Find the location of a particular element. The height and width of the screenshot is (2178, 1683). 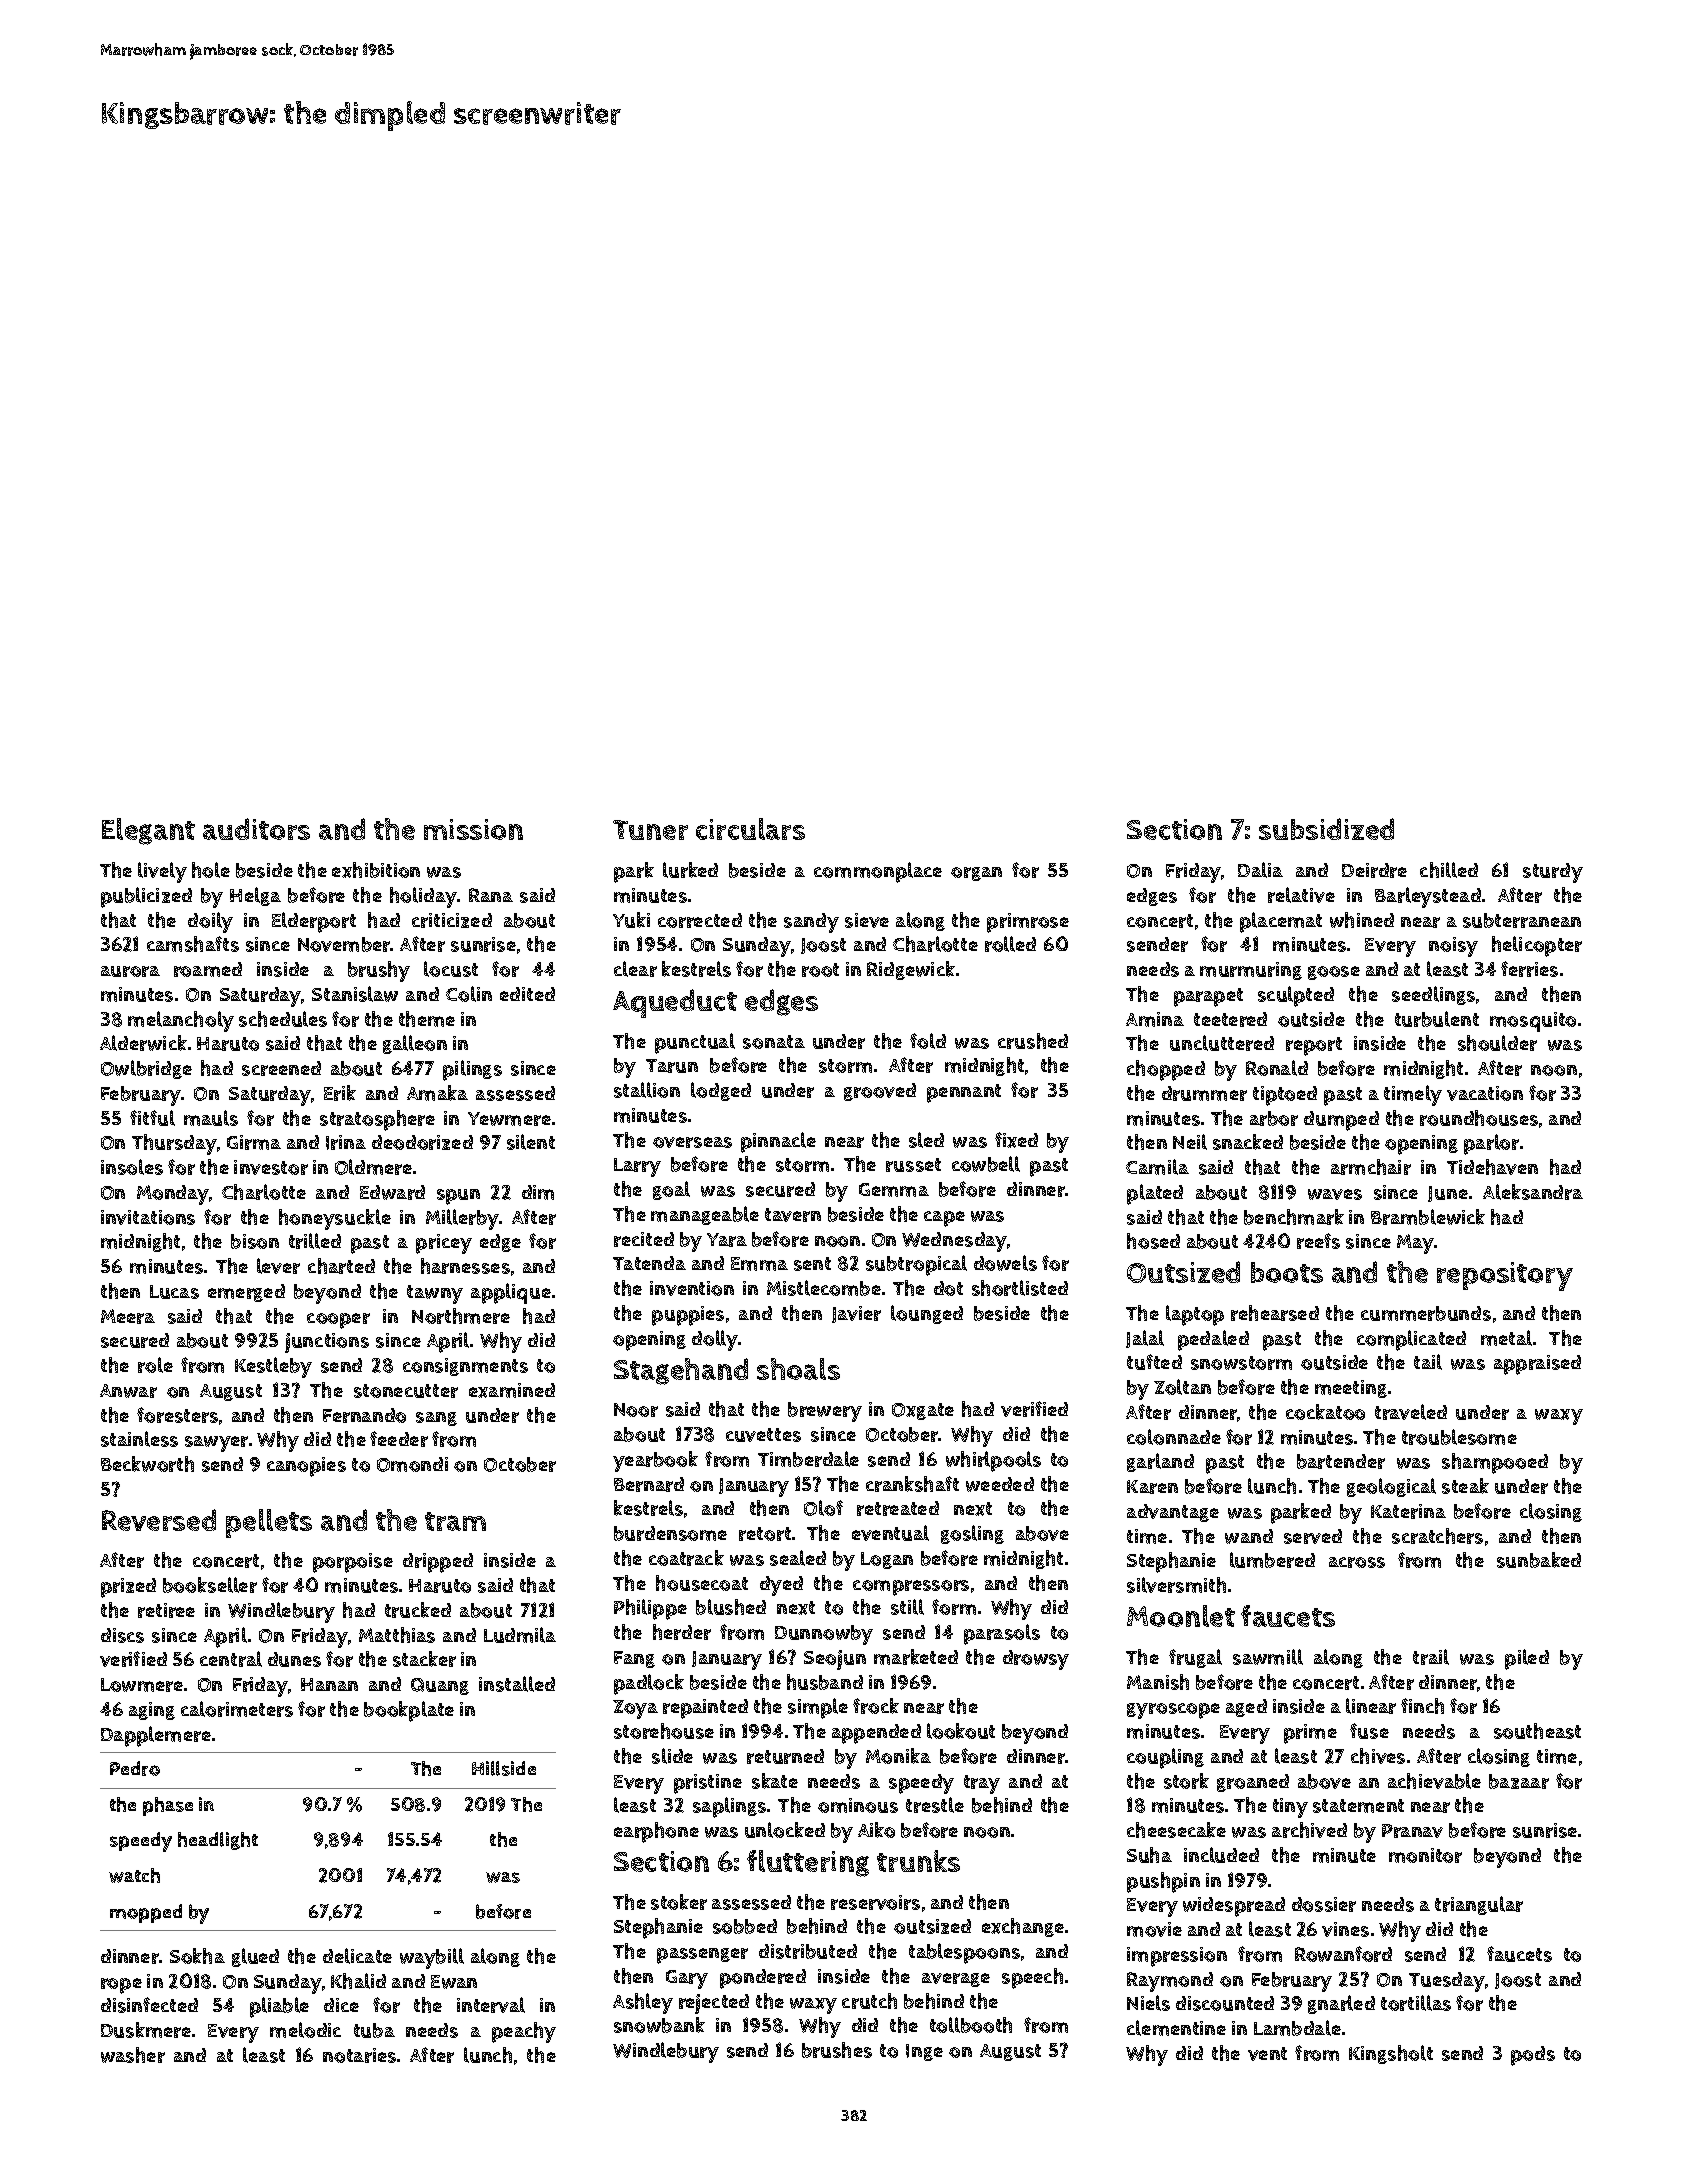

boots is located at coordinates (1287, 1272).
